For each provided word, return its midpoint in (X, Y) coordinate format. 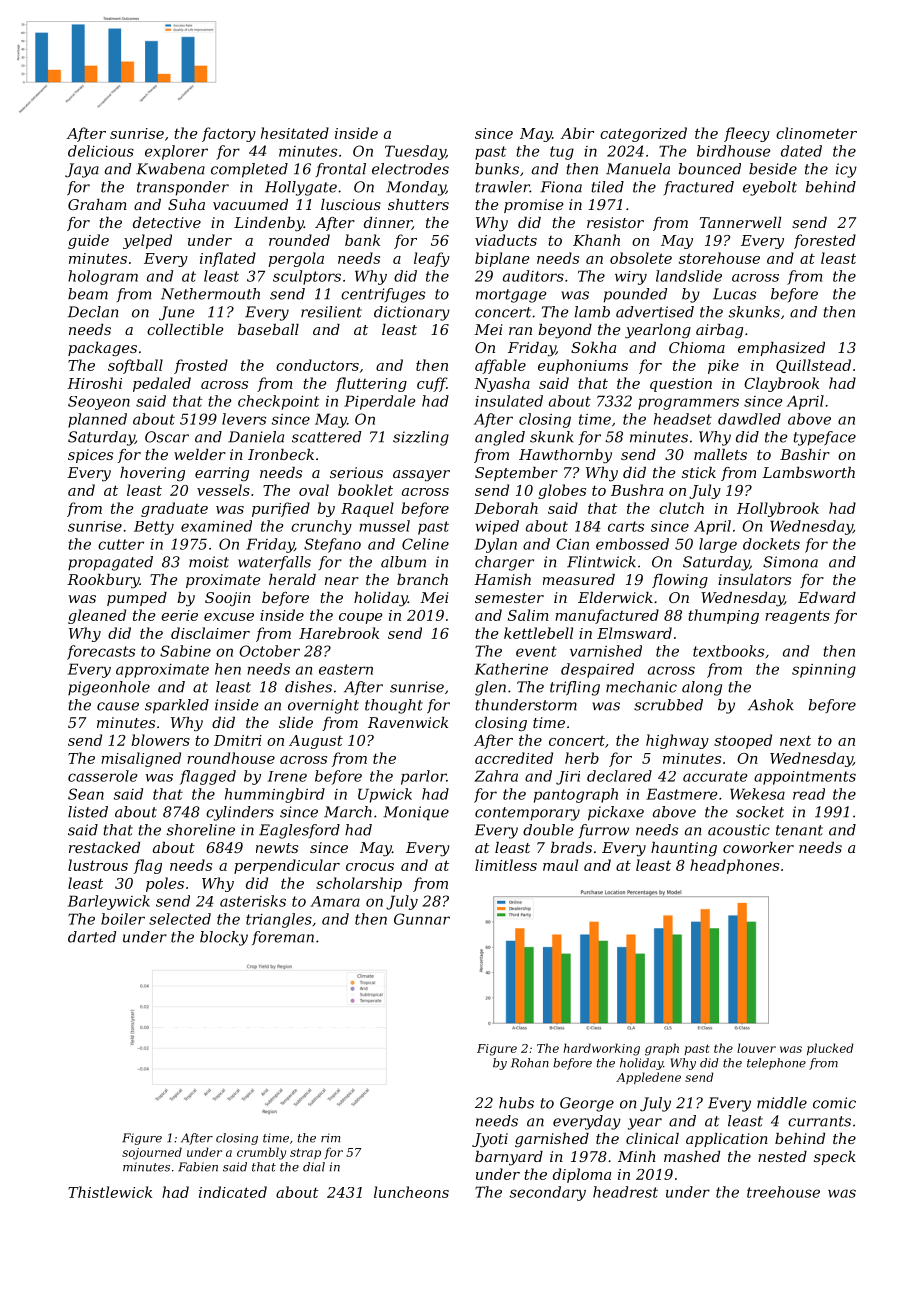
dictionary (412, 313)
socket (760, 812)
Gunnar (422, 919)
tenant (799, 830)
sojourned (152, 1153)
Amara (335, 901)
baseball (268, 329)
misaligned (141, 759)
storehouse (719, 258)
